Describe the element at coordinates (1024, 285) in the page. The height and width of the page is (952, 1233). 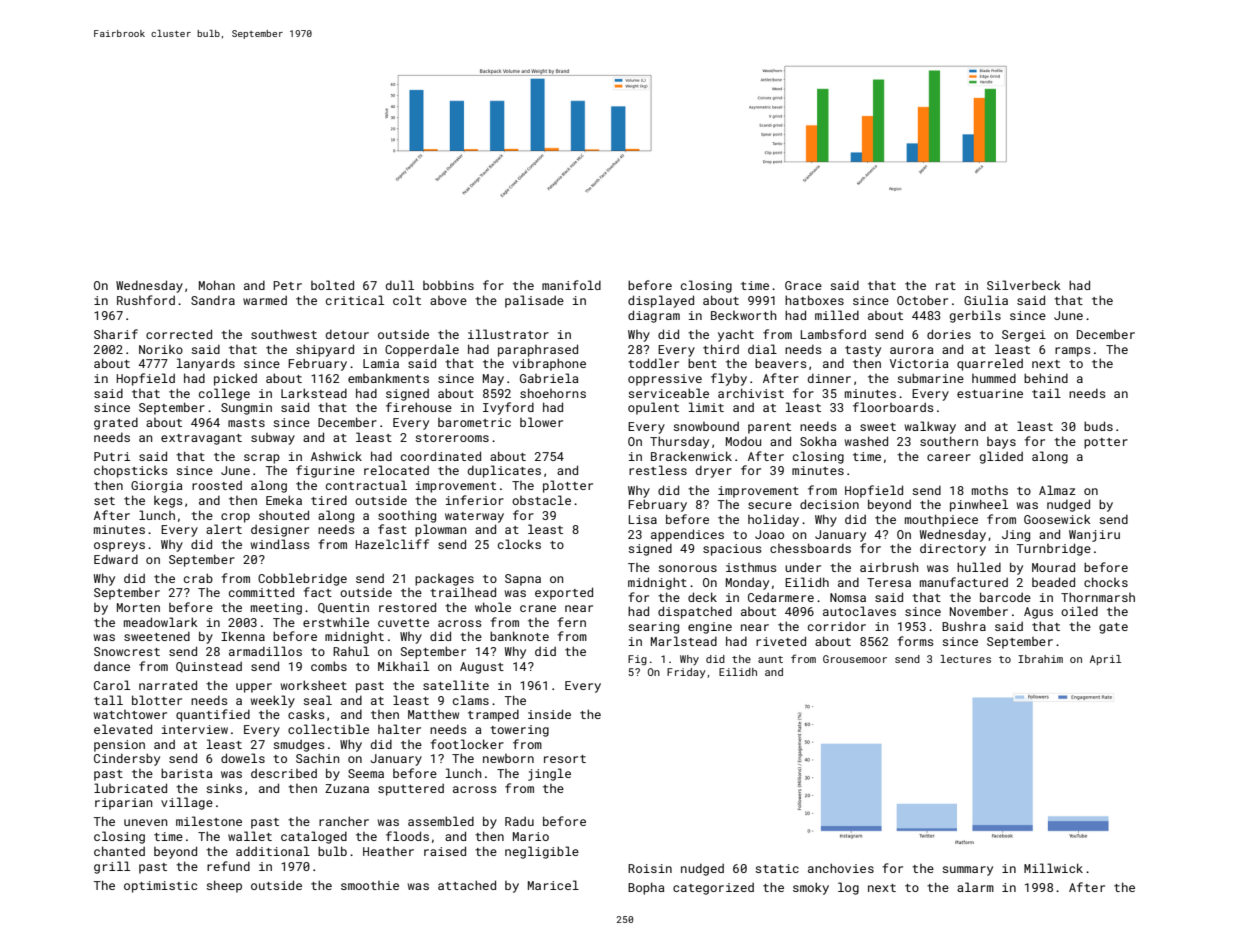
I see `Silverbeck` at that location.
